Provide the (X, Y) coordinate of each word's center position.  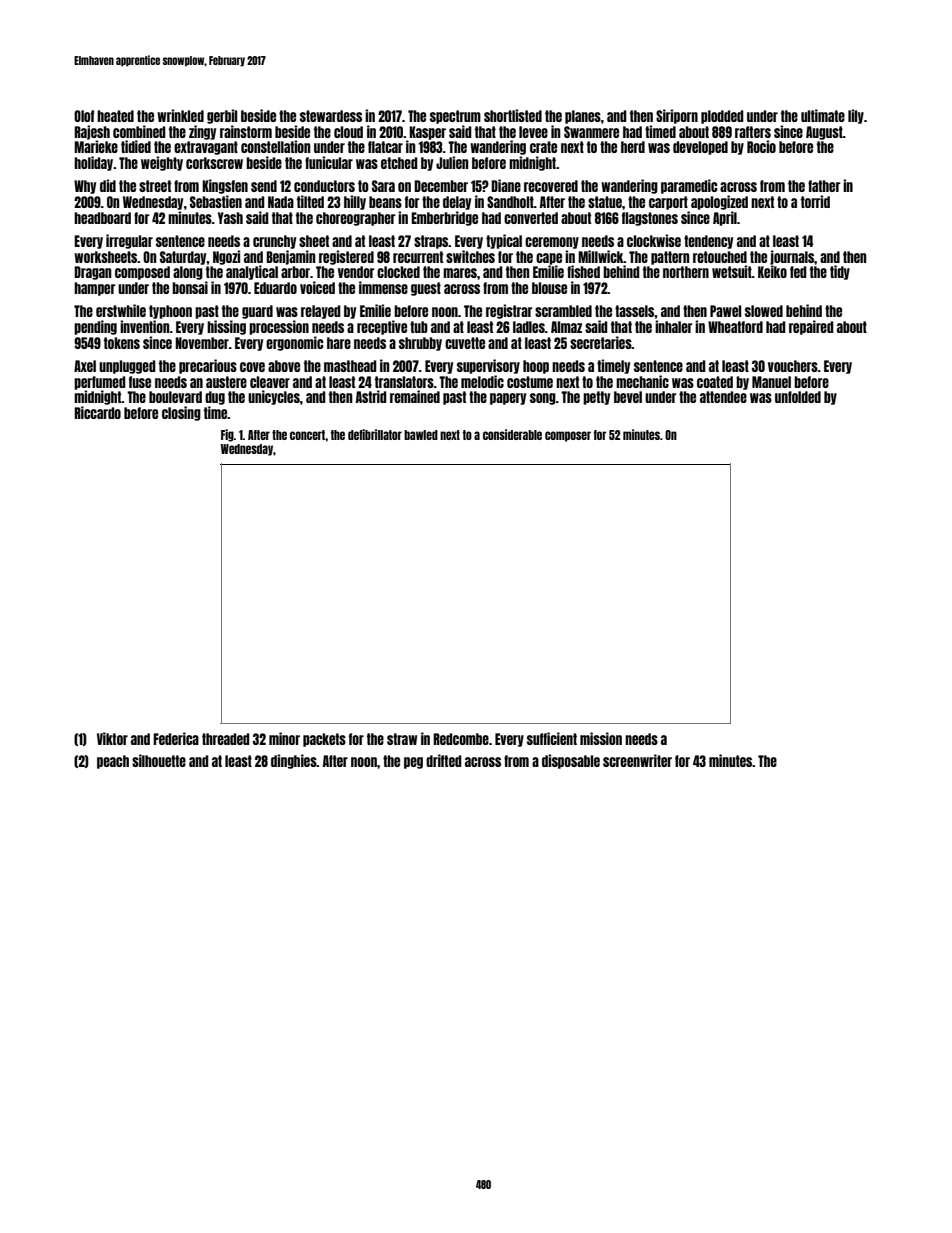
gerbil (222, 116)
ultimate (823, 115)
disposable (571, 761)
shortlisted (513, 115)
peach (113, 762)
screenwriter (637, 760)
